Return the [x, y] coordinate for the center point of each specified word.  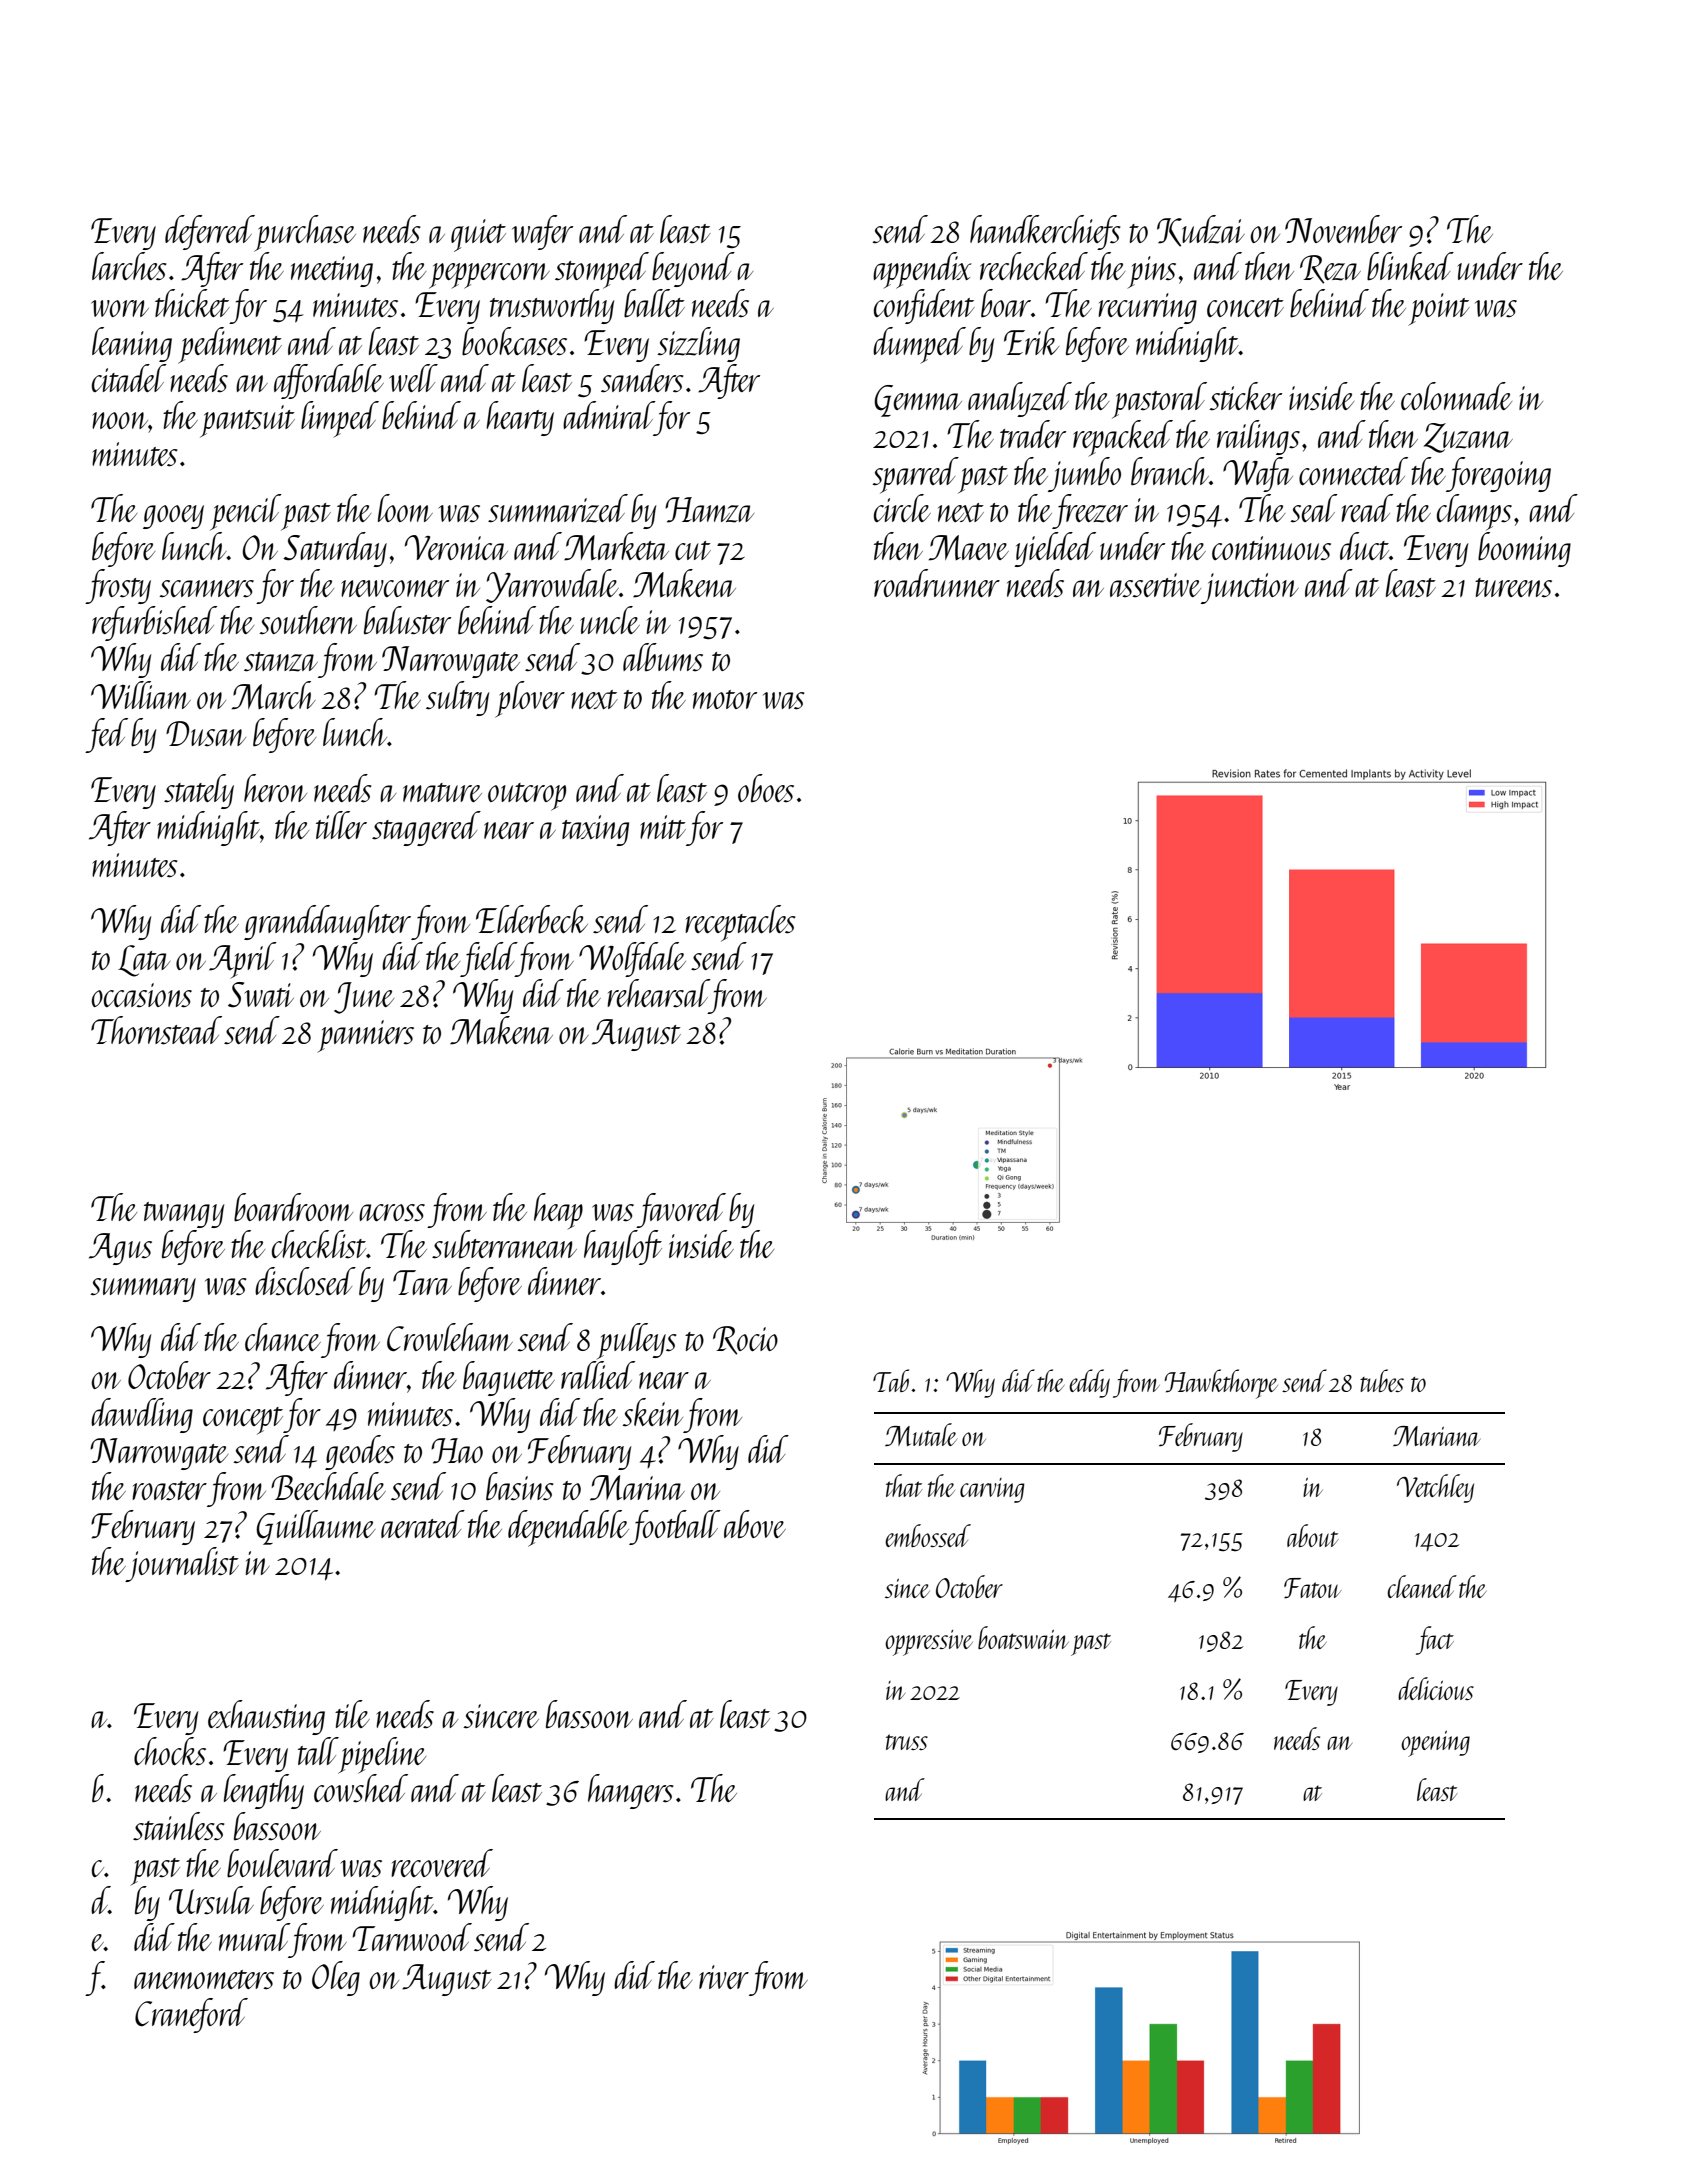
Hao [457, 1451]
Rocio [745, 1340]
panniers [366, 1036]
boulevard [282, 1863]
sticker [1245, 396]
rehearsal [658, 993]
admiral [608, 415]
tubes [1382, 1380]
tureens [1513, 588]
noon [120, 420]
